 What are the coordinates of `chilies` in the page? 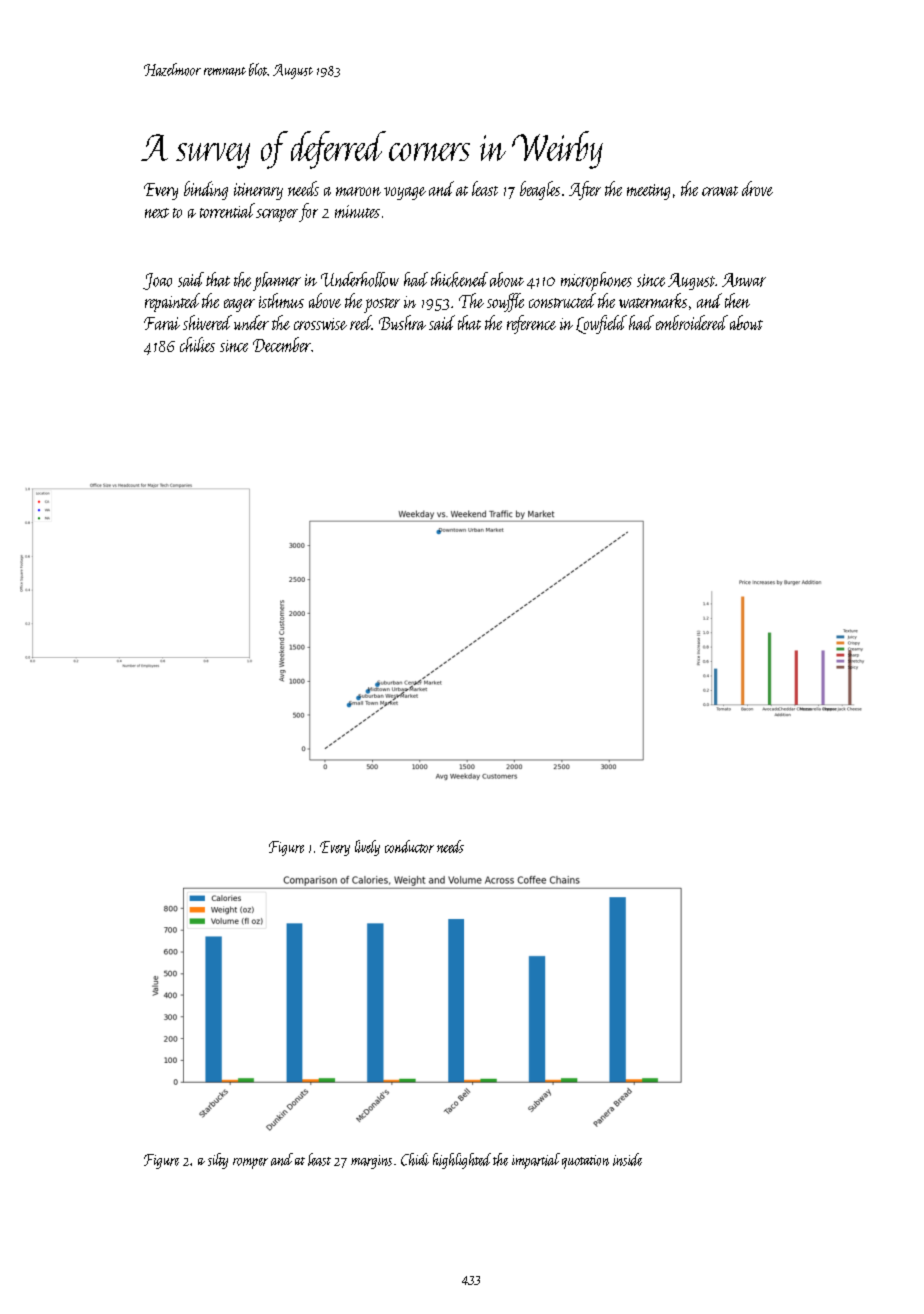 It's located at (197, 344).
